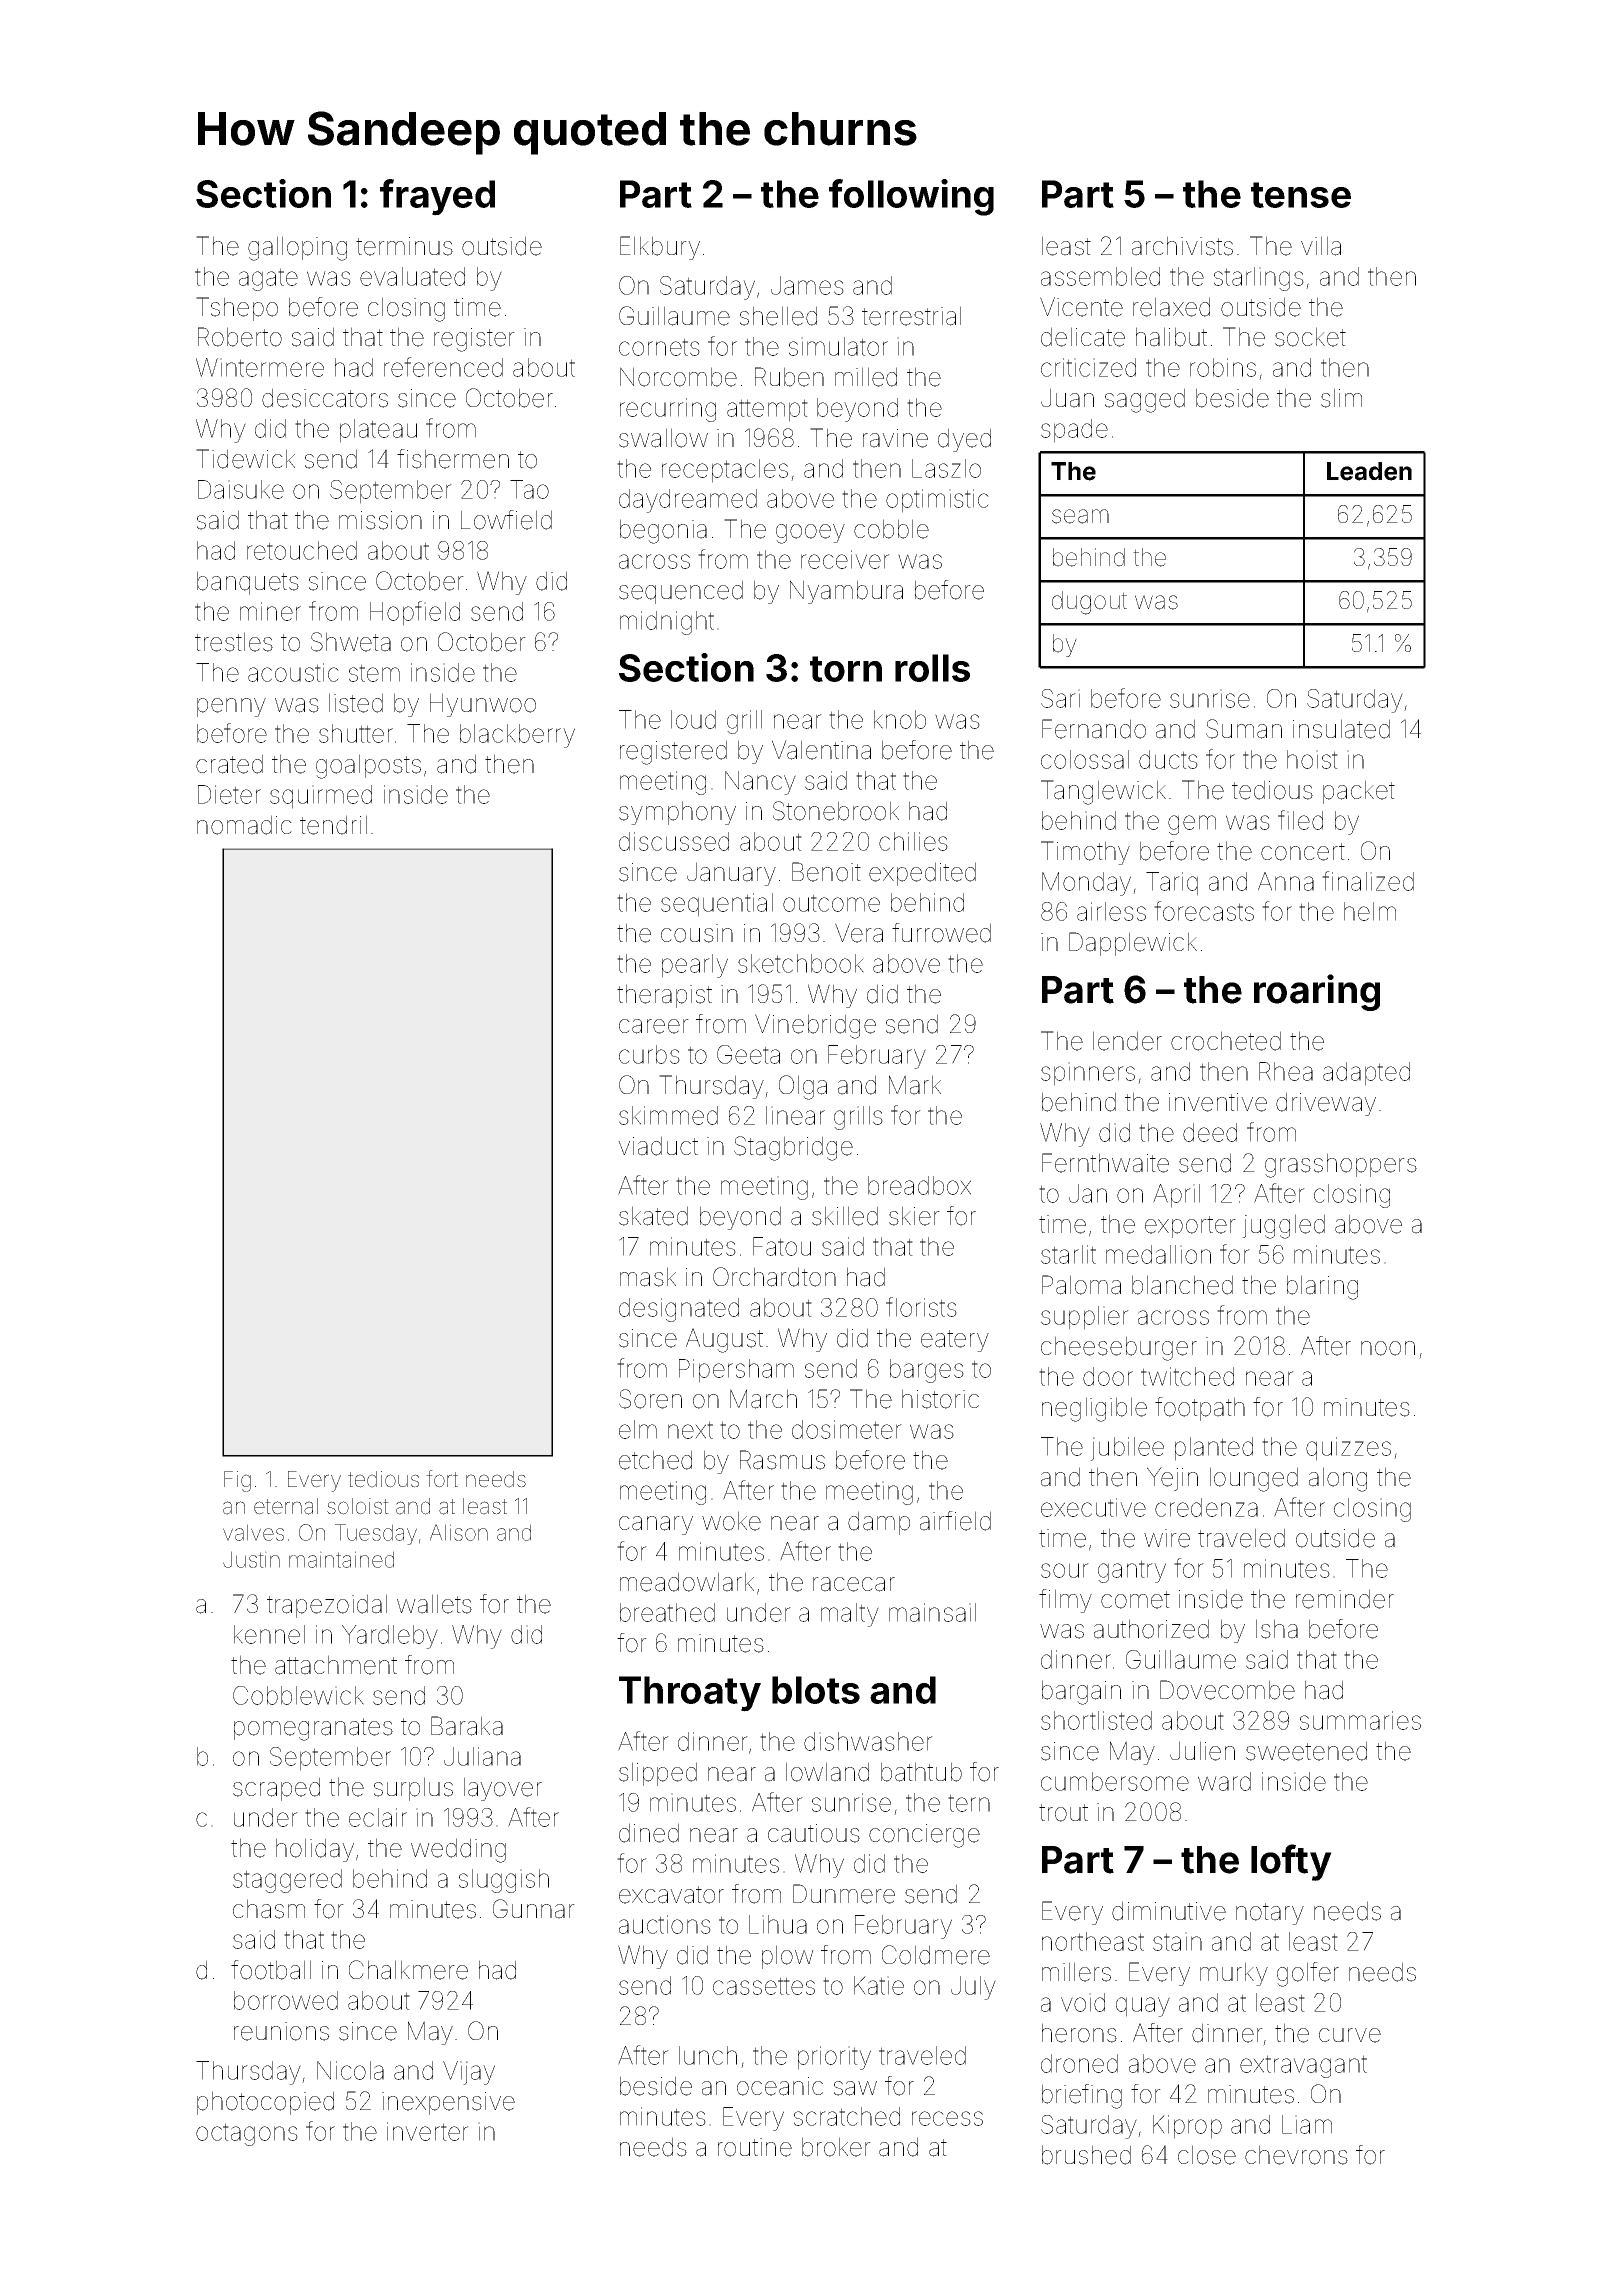 Image resolution: width=1620 pixels, height=2292 pixels. What do you see at coordinates (442, 1479) in the document?
I see `fort` at bounding box center [442, 1479].
